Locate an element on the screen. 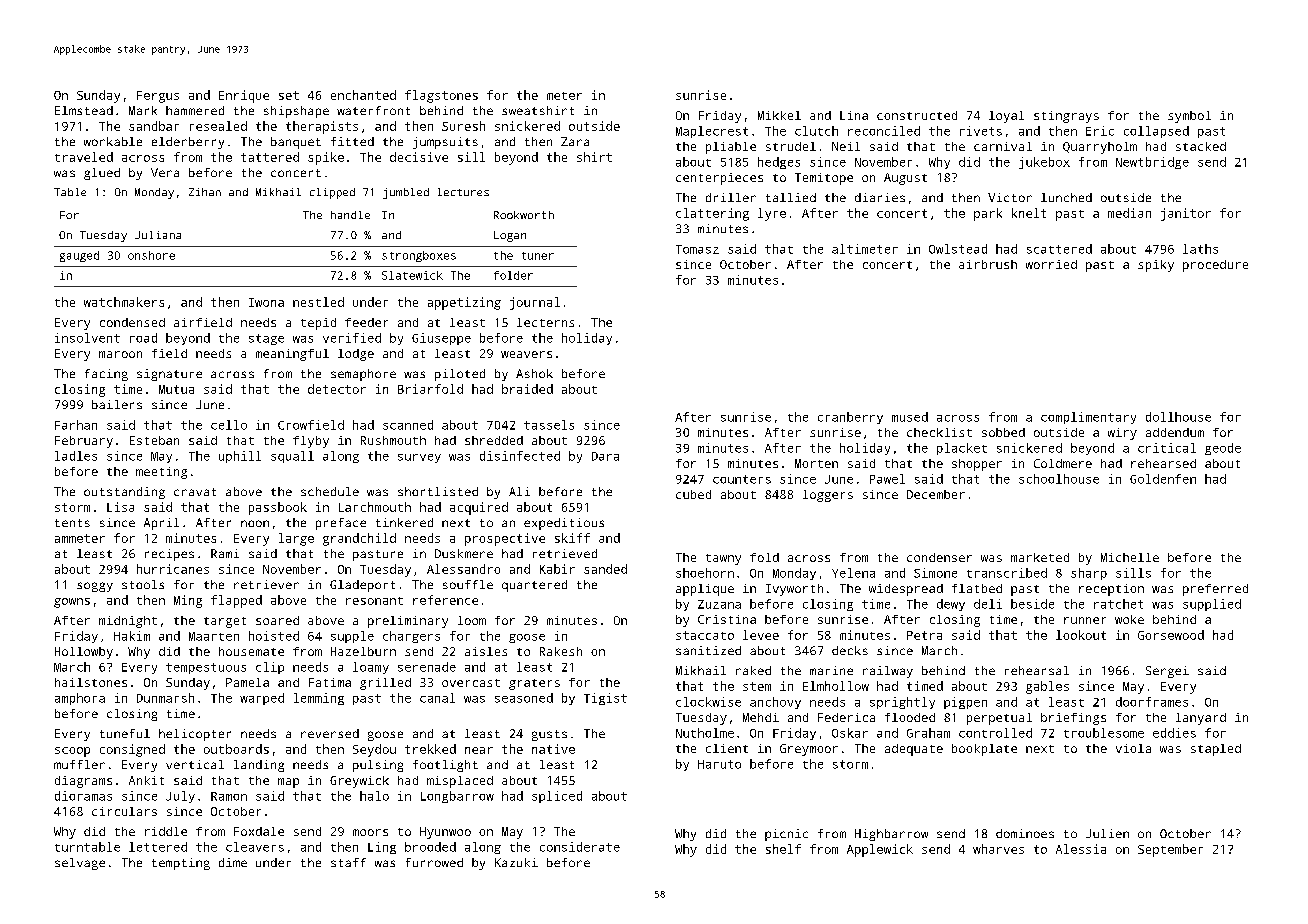  ladles is located at coordinates (76, 456).
